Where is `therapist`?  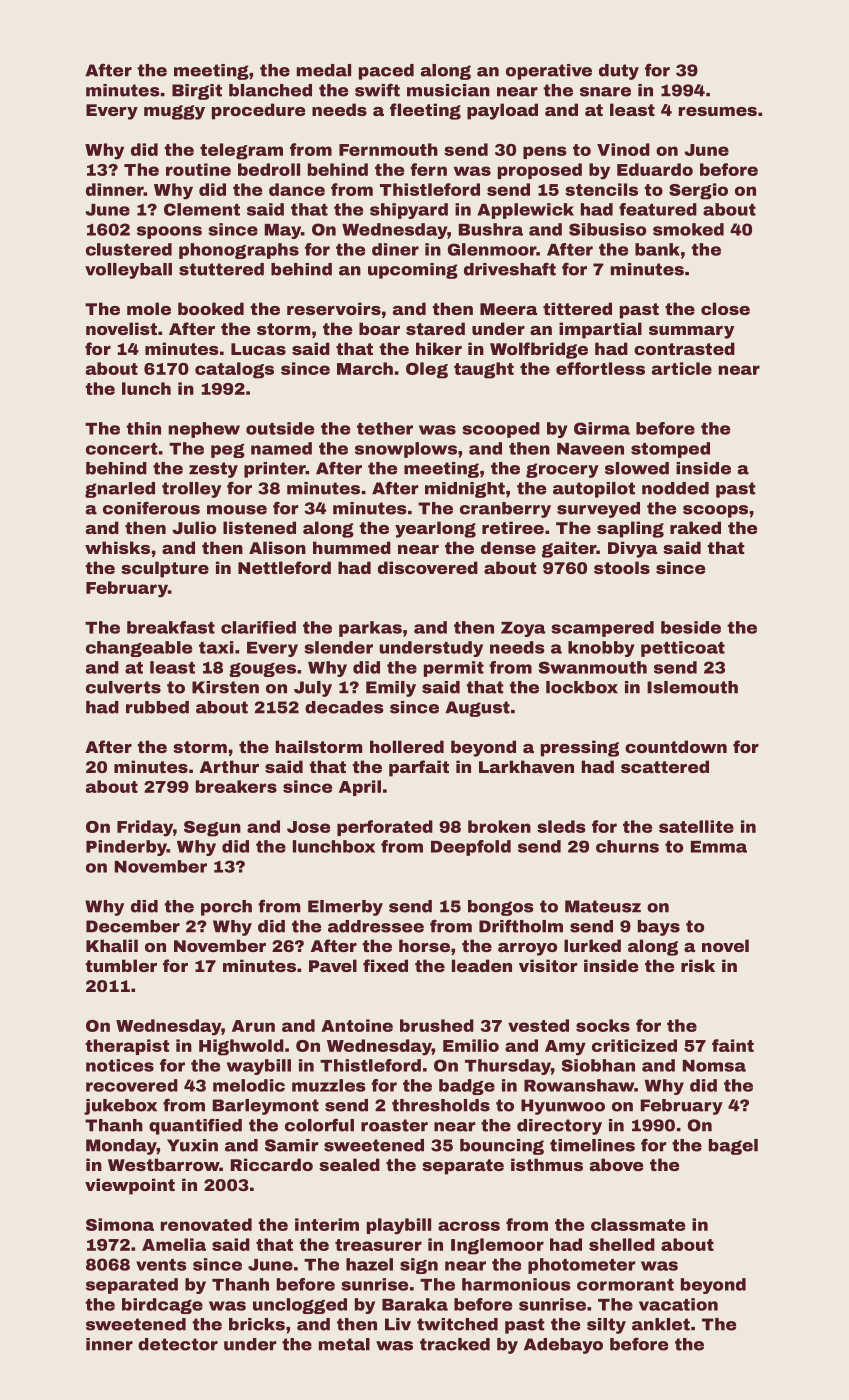 therapist is located at coordinates (127, 1047).
